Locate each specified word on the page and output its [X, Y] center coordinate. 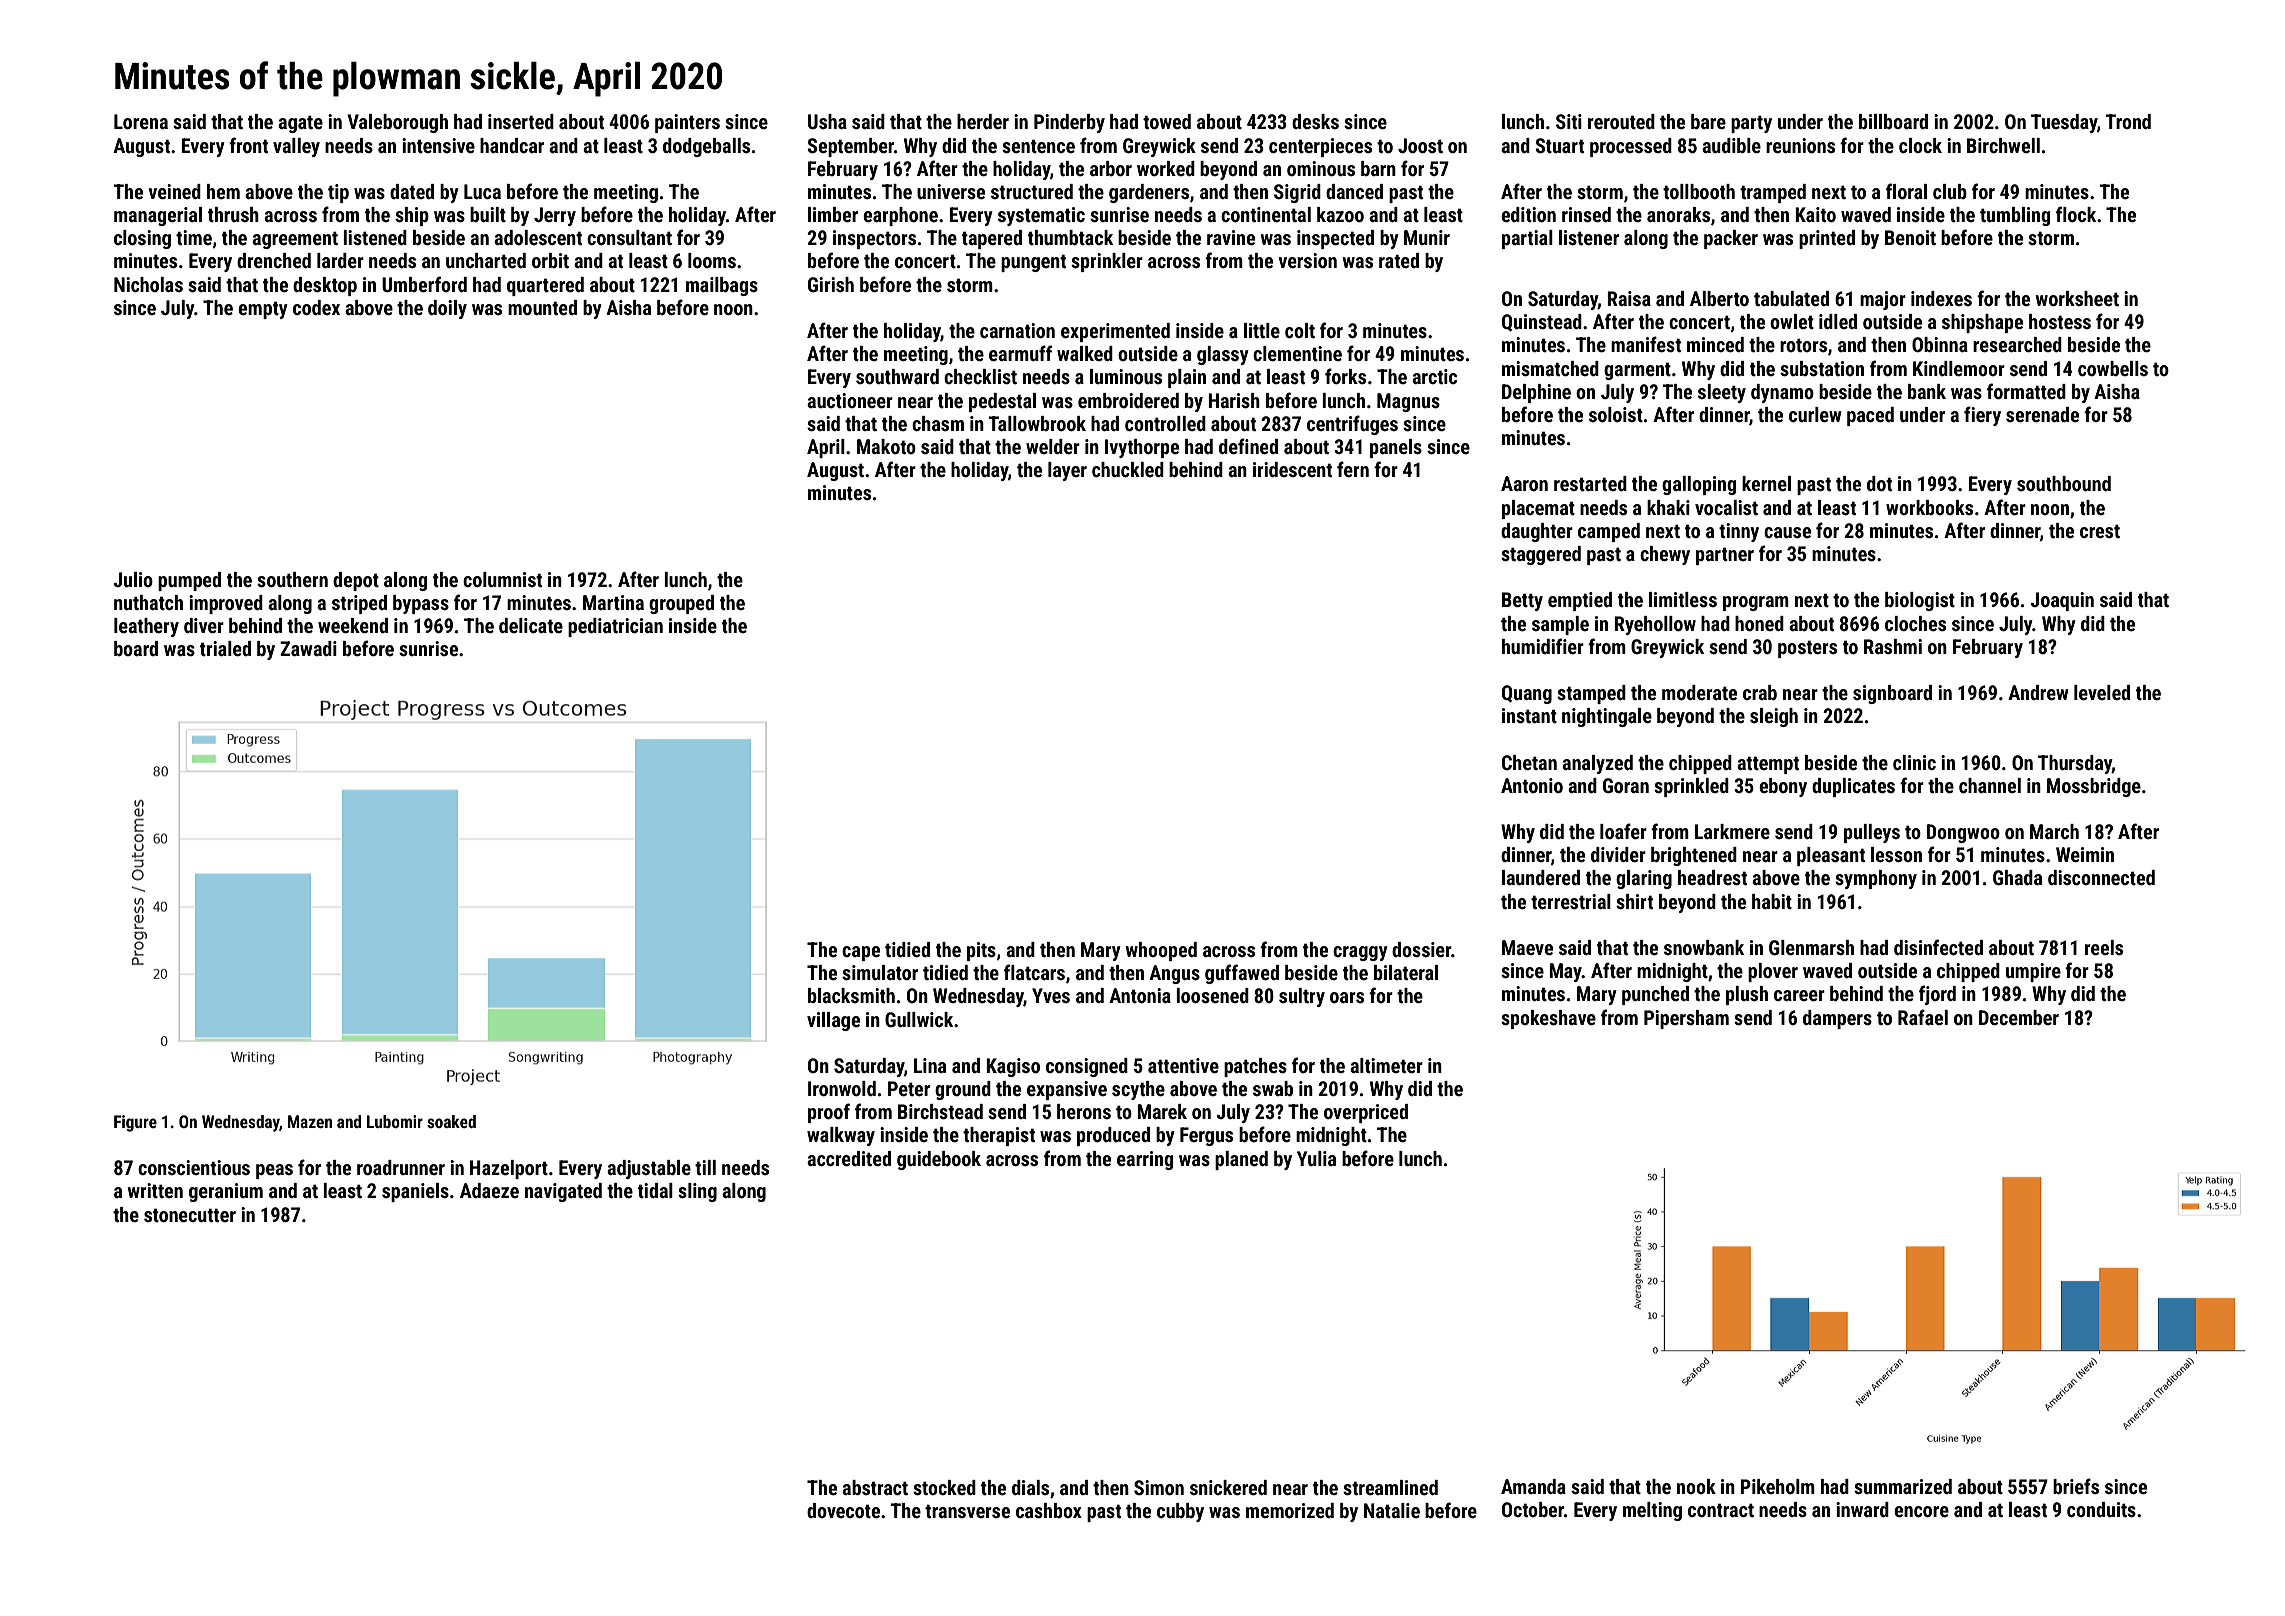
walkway [841, 1136]
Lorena [141, 121]
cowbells [2113, 368]
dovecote [843, 1510]
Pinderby [1069, 123]
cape [861, 953]
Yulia [1316, 1158]
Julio [133, 579]
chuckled [1128, 469]
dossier [1422, 949]
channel [1990, 785]
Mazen [310, 1121]
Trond [2128, 121]
